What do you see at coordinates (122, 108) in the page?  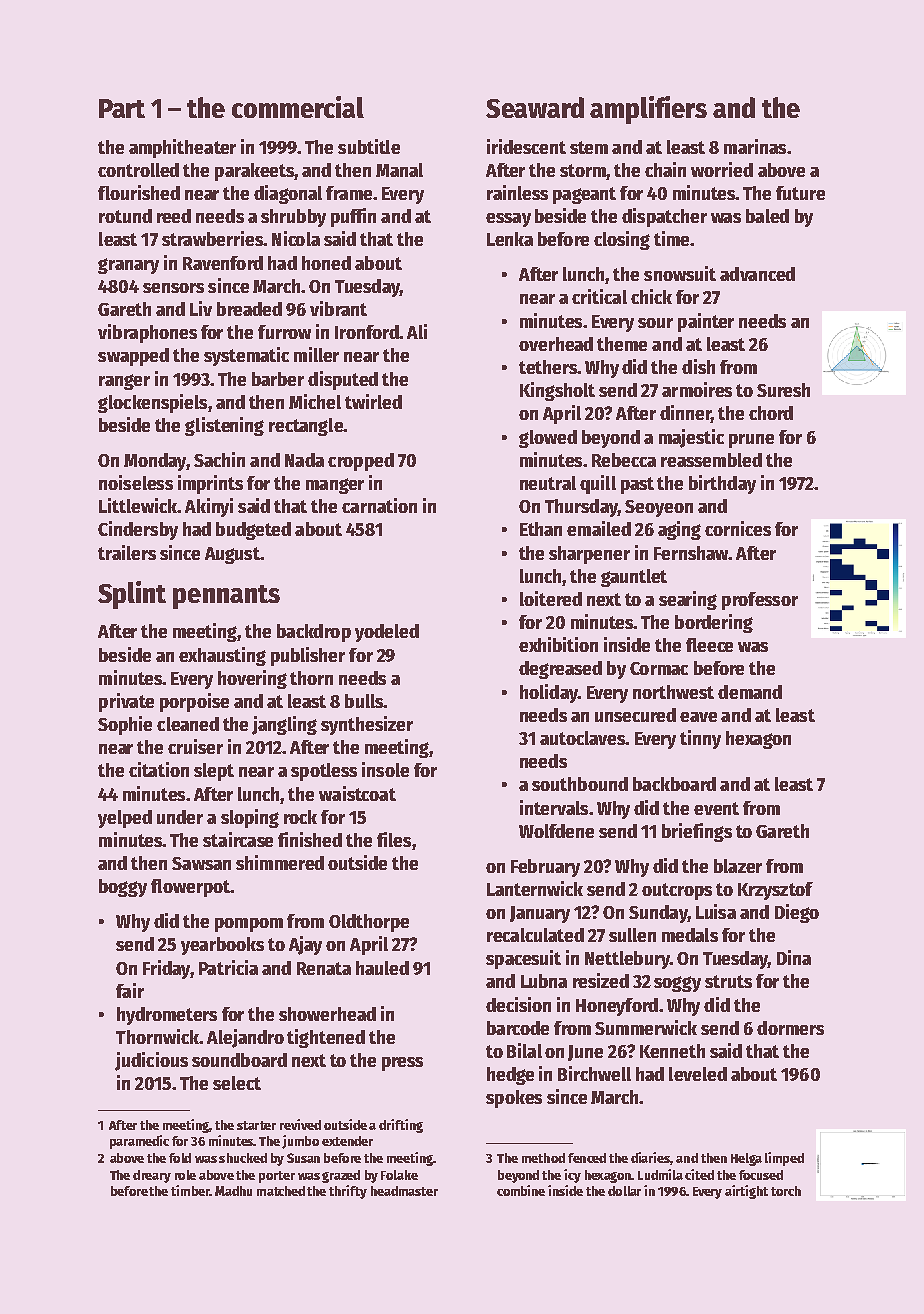 I see `Part` at bounding box center [122, 108].
